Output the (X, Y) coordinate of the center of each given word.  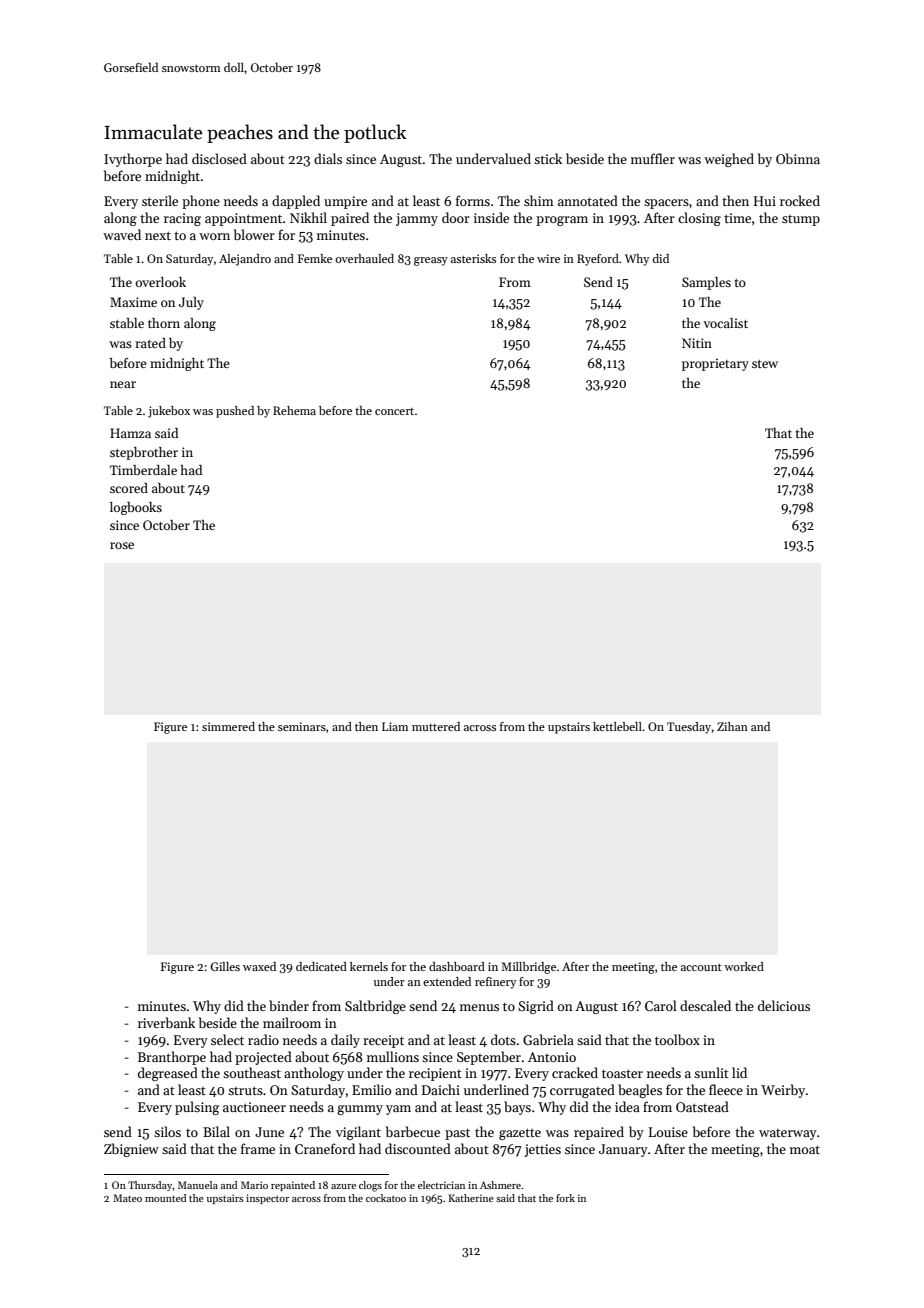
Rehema (294, 410)
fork (565, 1198)
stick (548, 158)
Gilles (225, 966)
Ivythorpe (133, 160)
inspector (267, 1199)
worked (744, 966)
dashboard (457, 966)
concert (394, 411)
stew (765, 364)
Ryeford (598, 260)
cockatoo (386, 1198)
